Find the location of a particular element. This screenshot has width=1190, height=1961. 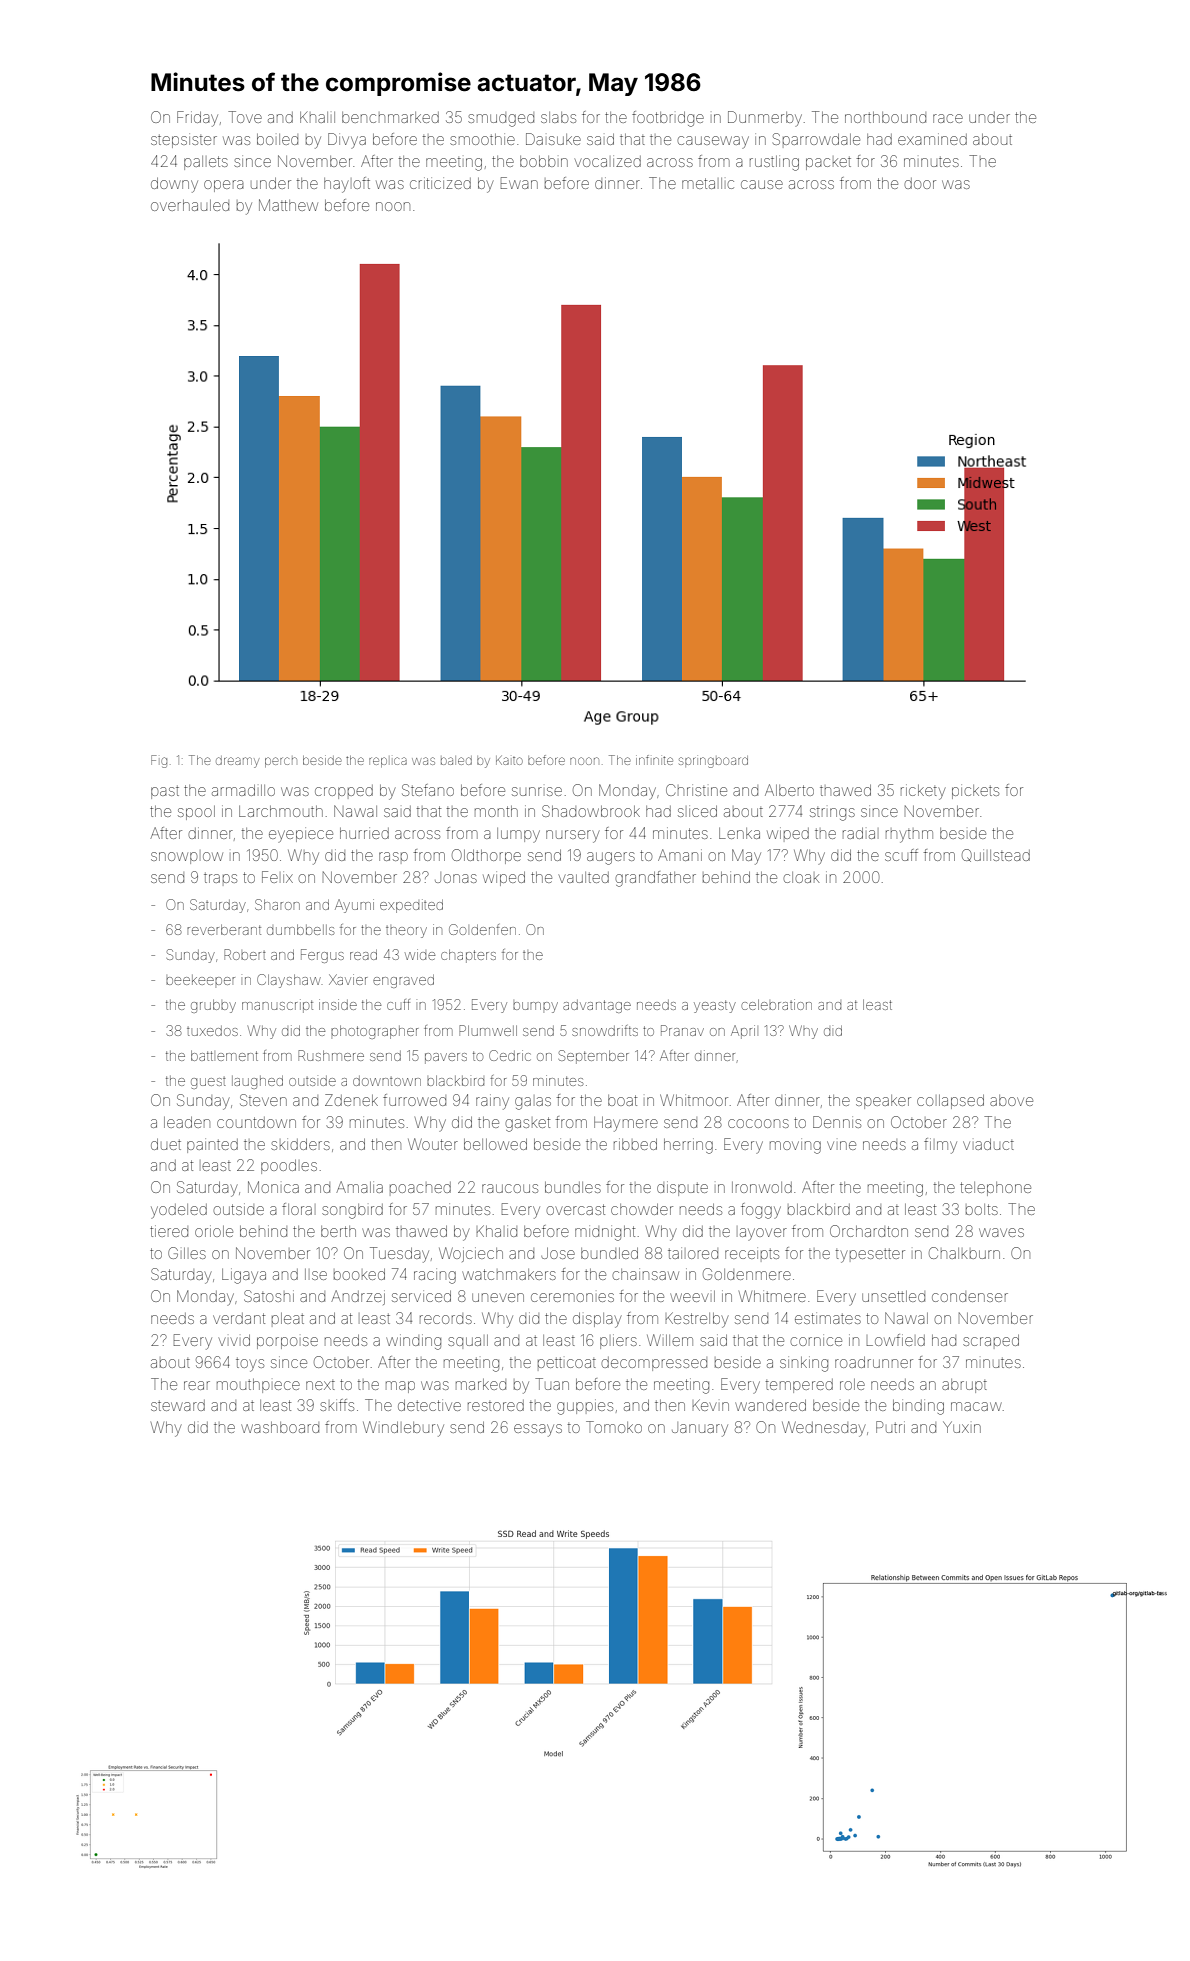

above is located at coordinates (1011, 1100).
